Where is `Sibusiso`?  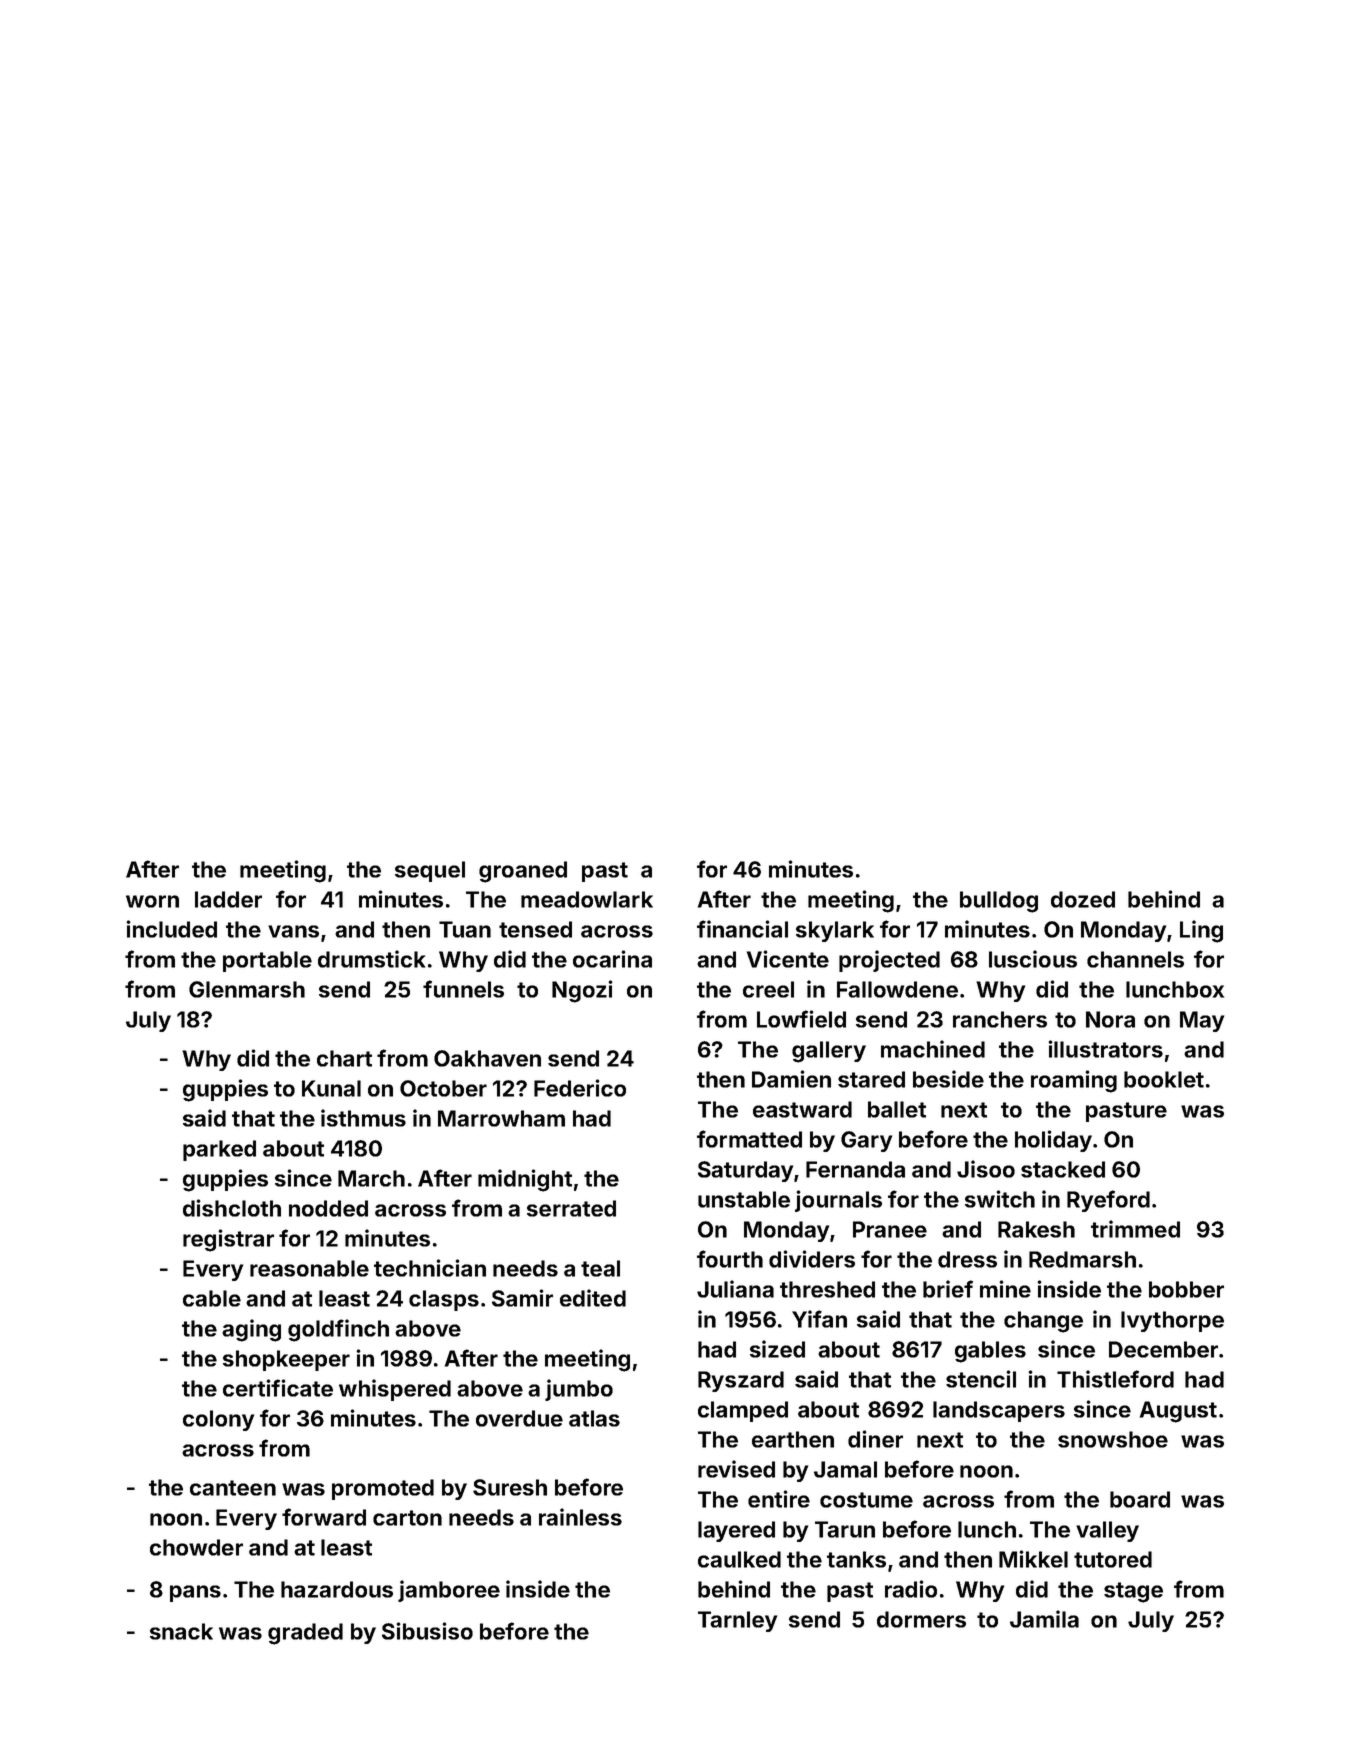
Sibusiso is located at coordinates (427, 1631).
